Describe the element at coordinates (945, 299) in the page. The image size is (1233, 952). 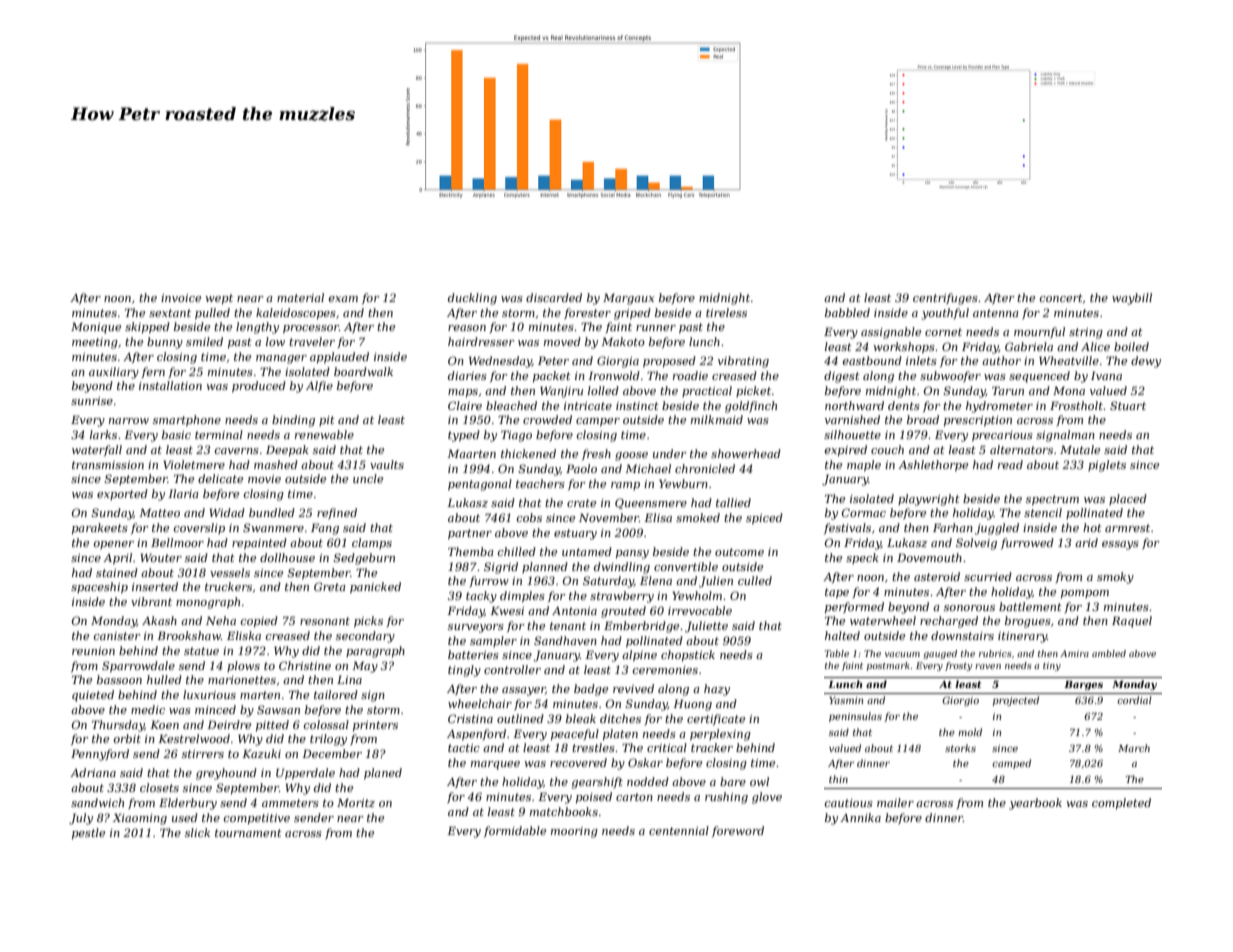
I see `centrifuges` at that location.
